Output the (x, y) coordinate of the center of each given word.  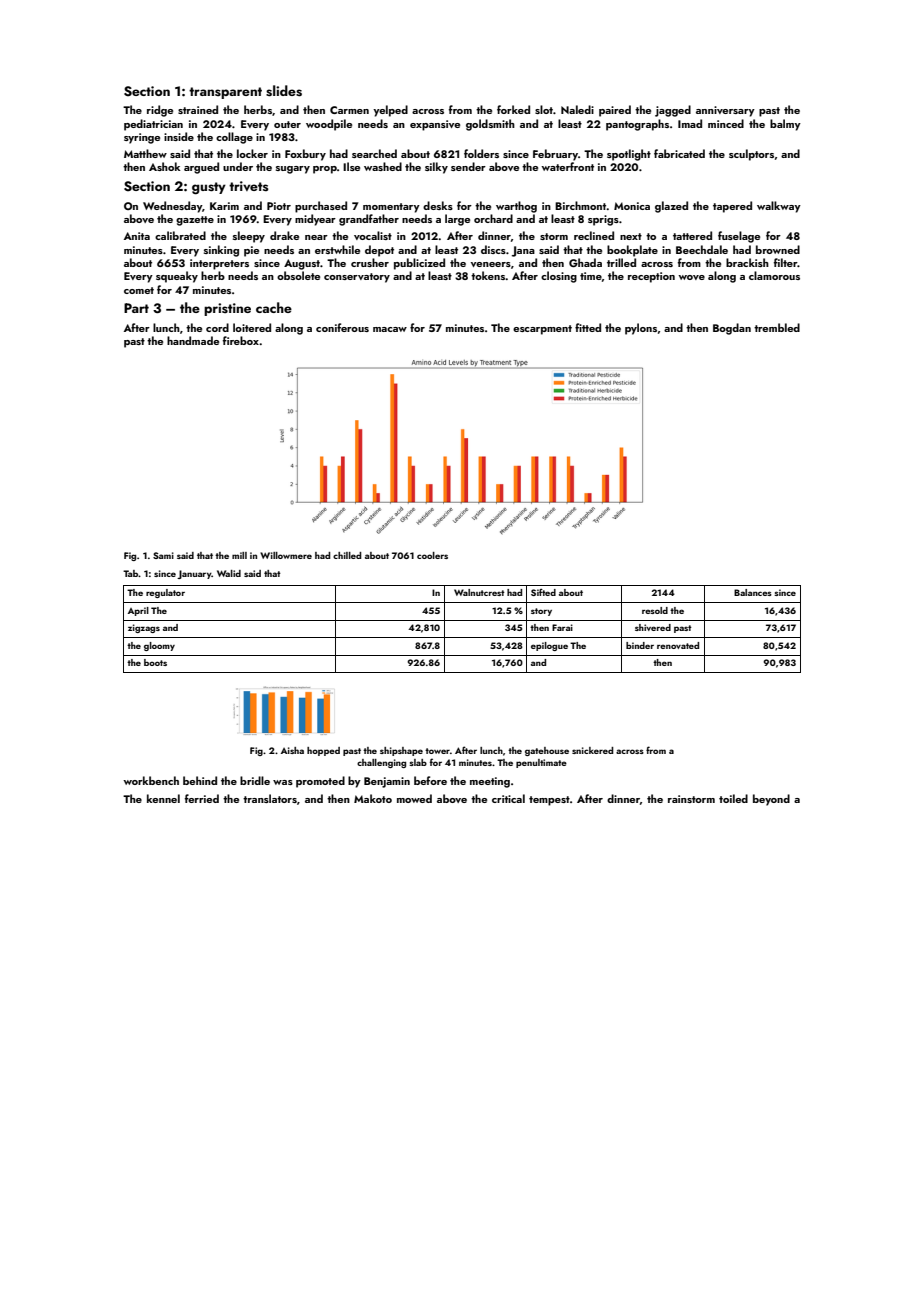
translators (270, 798)
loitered (252, 327)
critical (508, 798)
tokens (488, 275)
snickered (593, 750)
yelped (390, 111)
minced (726, 123)
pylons (641, 329)
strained (198, 109)
